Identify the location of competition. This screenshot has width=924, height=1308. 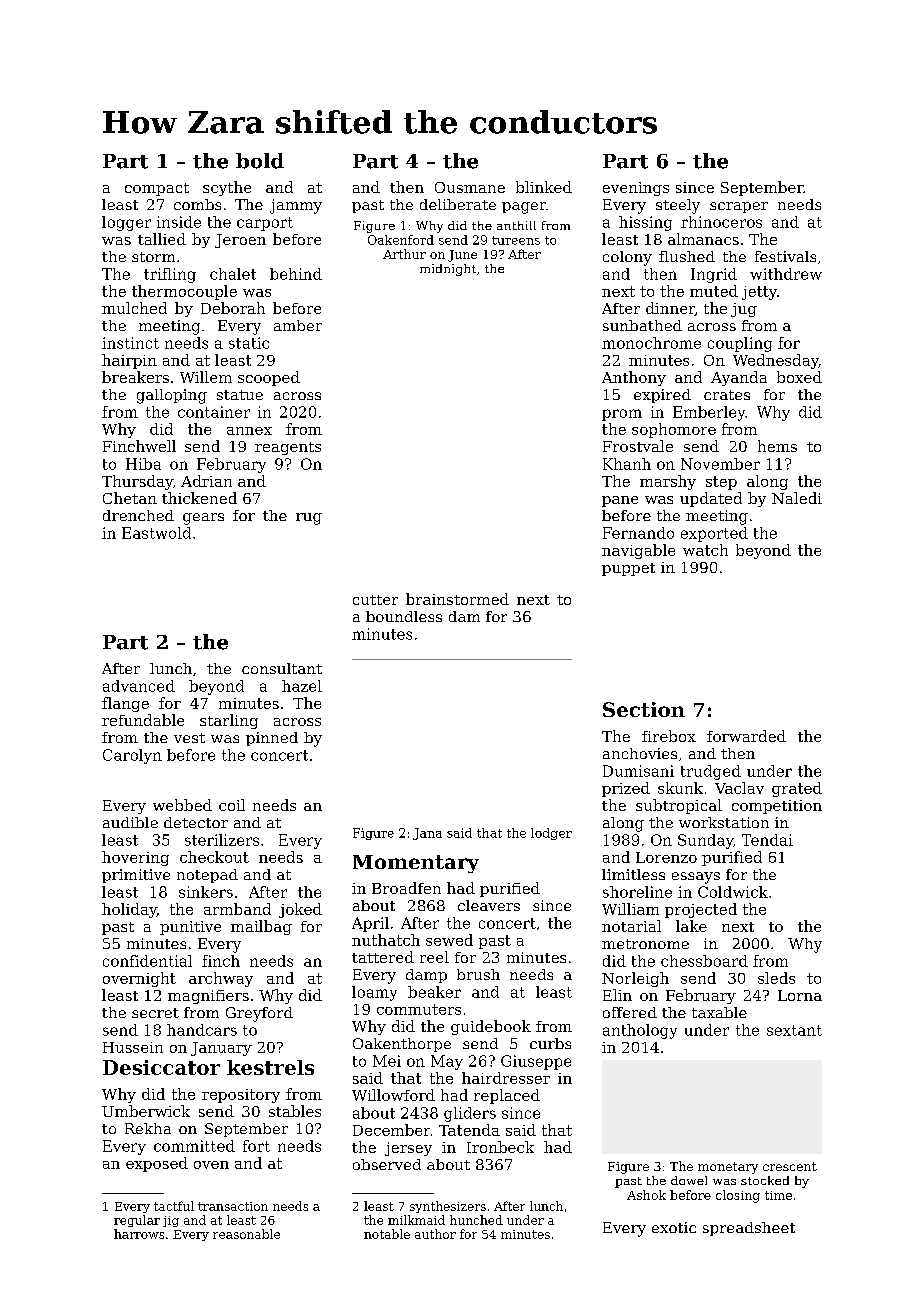
(777, 807).
